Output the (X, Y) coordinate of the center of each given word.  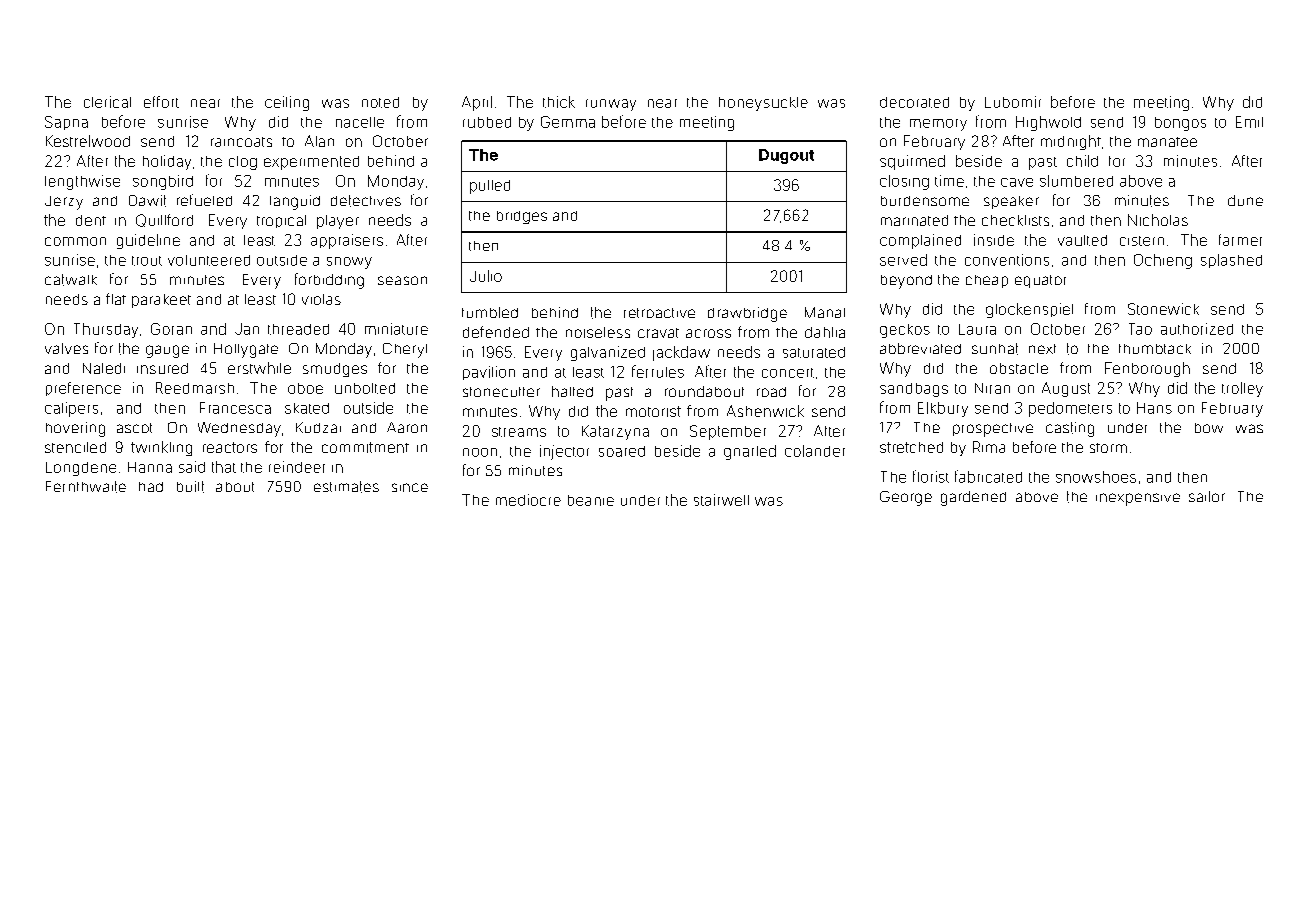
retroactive (659, 313)
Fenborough (1147, 369)
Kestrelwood (88, 141)
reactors (230, 447)
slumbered (1076, 181)
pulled (490, 187)
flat (116, 299)
